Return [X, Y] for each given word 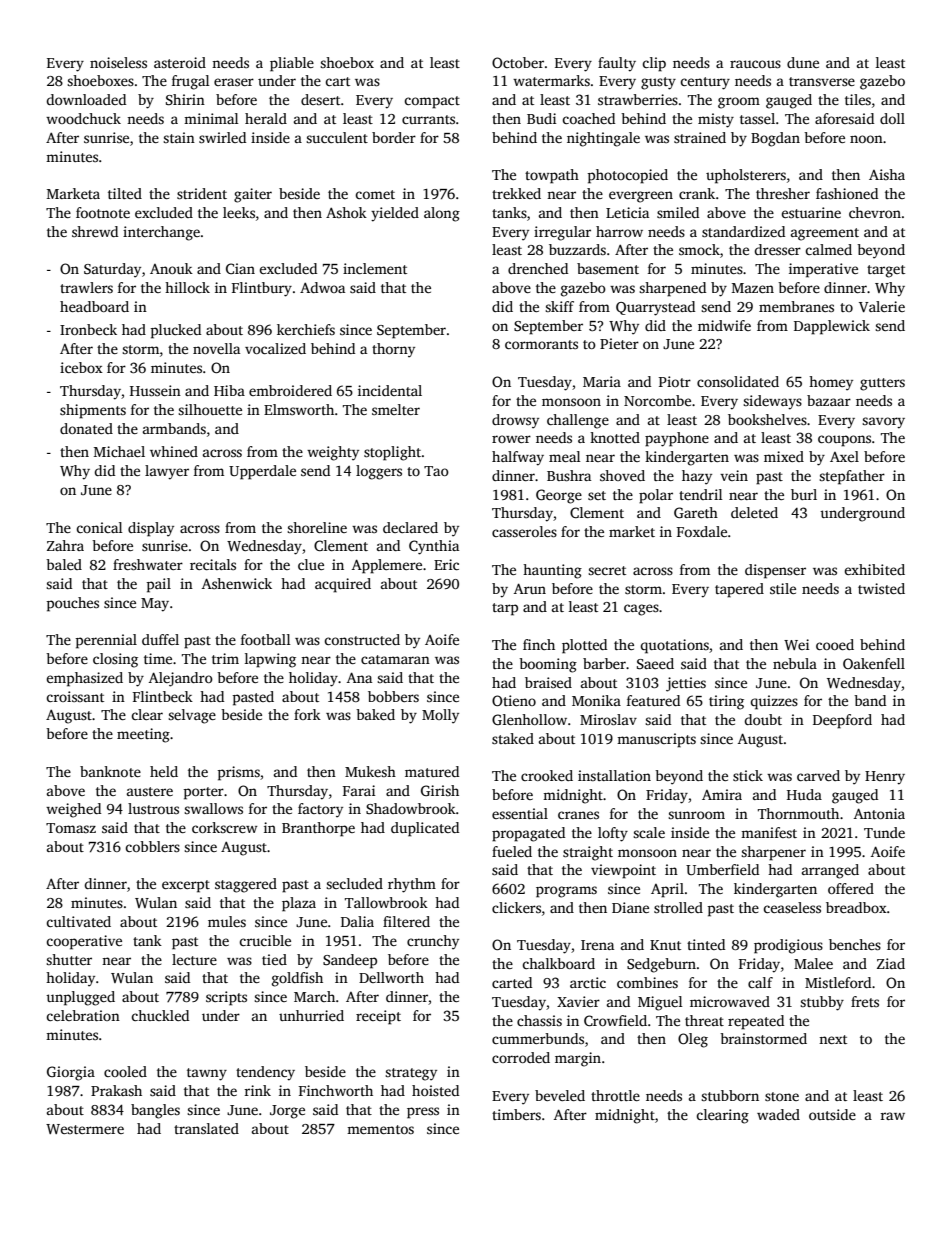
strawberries [638, 99]
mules [227, 921]
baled [64, 564]
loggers [379, 472]
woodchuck [83, 118]
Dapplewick [832, 327]
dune [803, 62]
